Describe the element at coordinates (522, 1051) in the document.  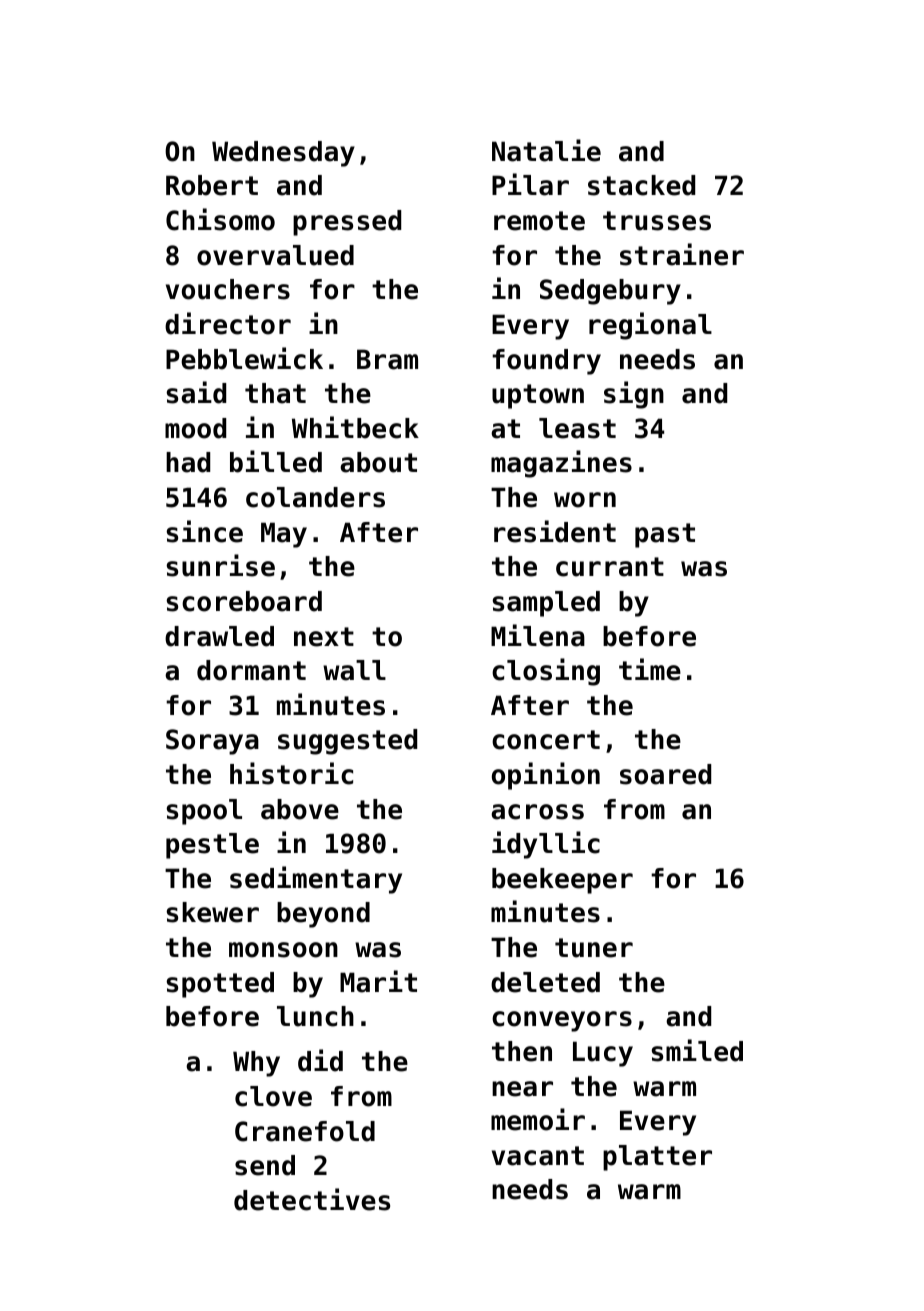
I see `then` at that location.
